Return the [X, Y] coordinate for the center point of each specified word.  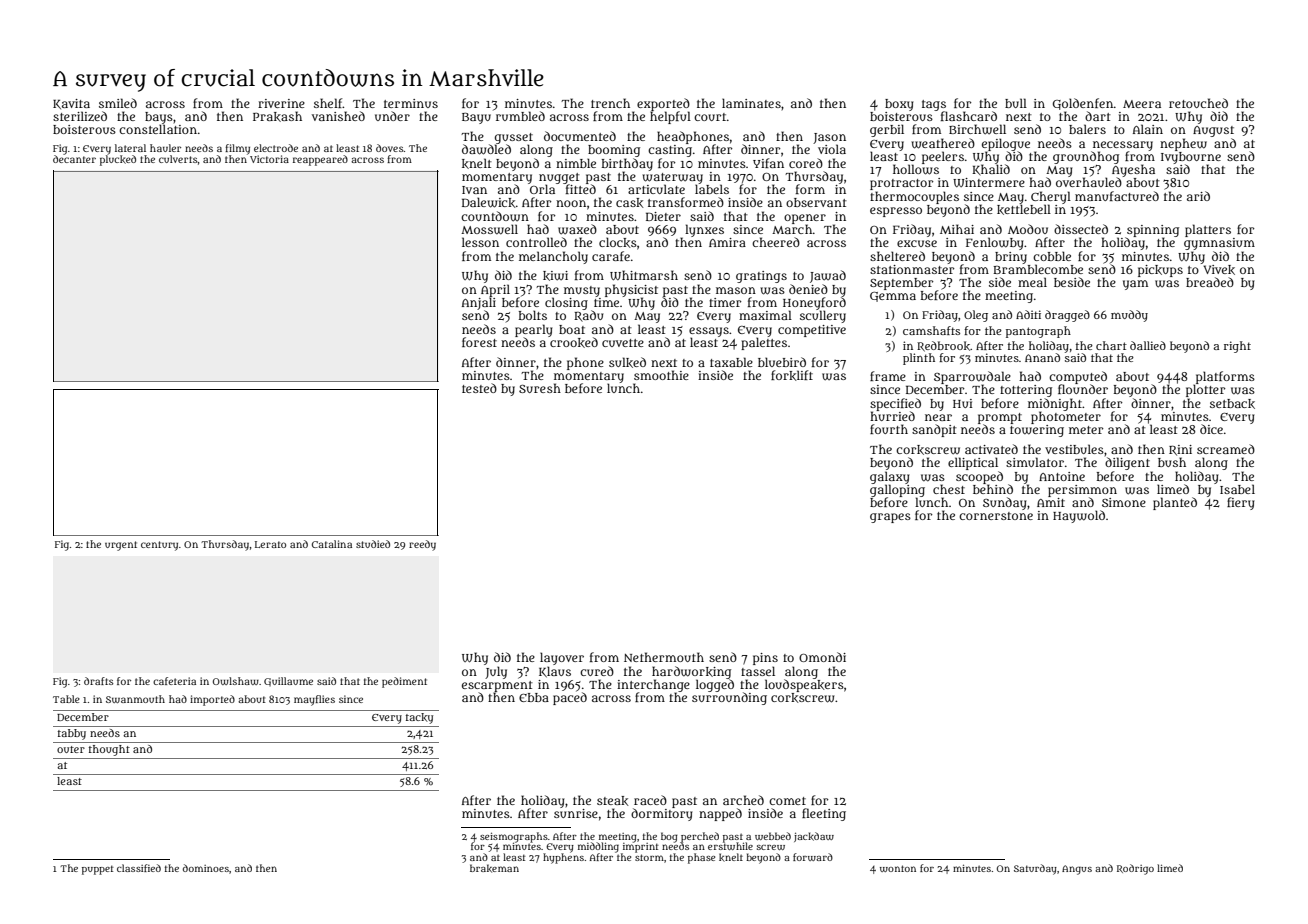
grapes [890, 518]
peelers [943, 157]
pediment [404, 682]
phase [701, 858]
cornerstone [996, 516]
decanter [74, 159]
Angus [1077, 870]
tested [479, 388]
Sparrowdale [972, 378]
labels [712, 189]
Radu [588, 316]
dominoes [206, 868]
